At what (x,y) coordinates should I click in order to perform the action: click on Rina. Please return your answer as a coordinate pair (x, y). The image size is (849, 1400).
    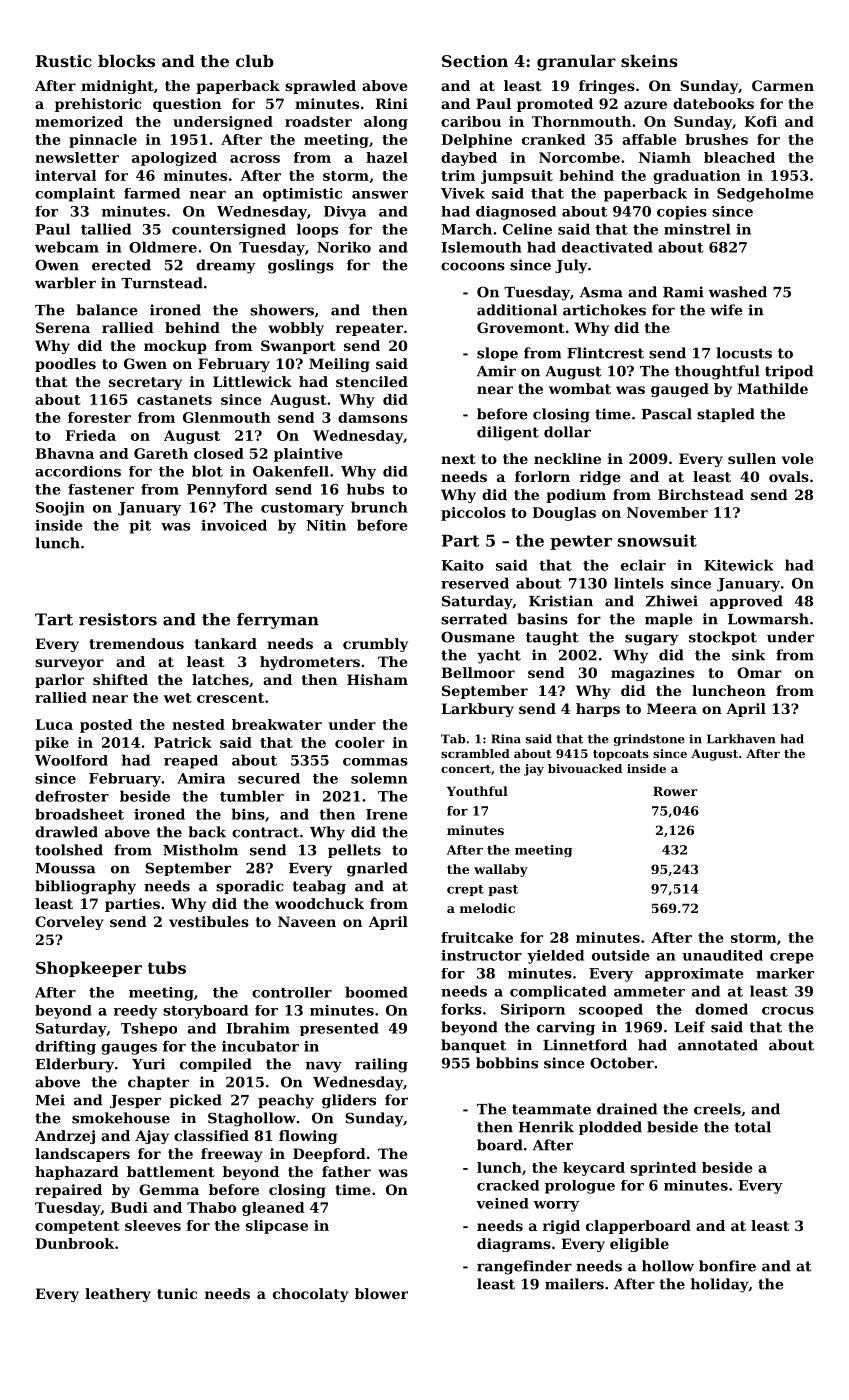
    Looking at the image, I should click on (506, 739).
